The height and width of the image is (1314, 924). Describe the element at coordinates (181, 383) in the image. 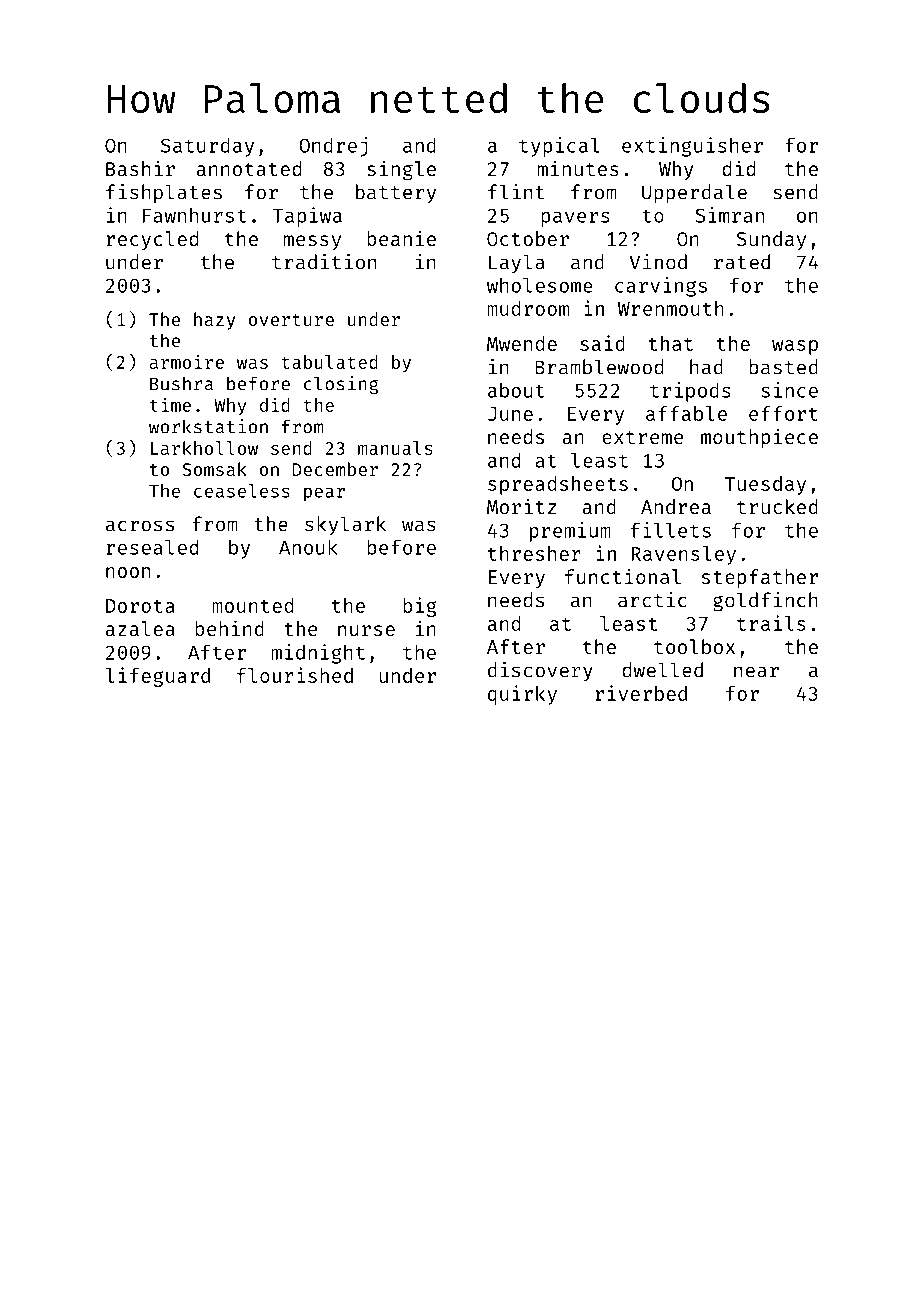

I see `Bushra` at that location.
